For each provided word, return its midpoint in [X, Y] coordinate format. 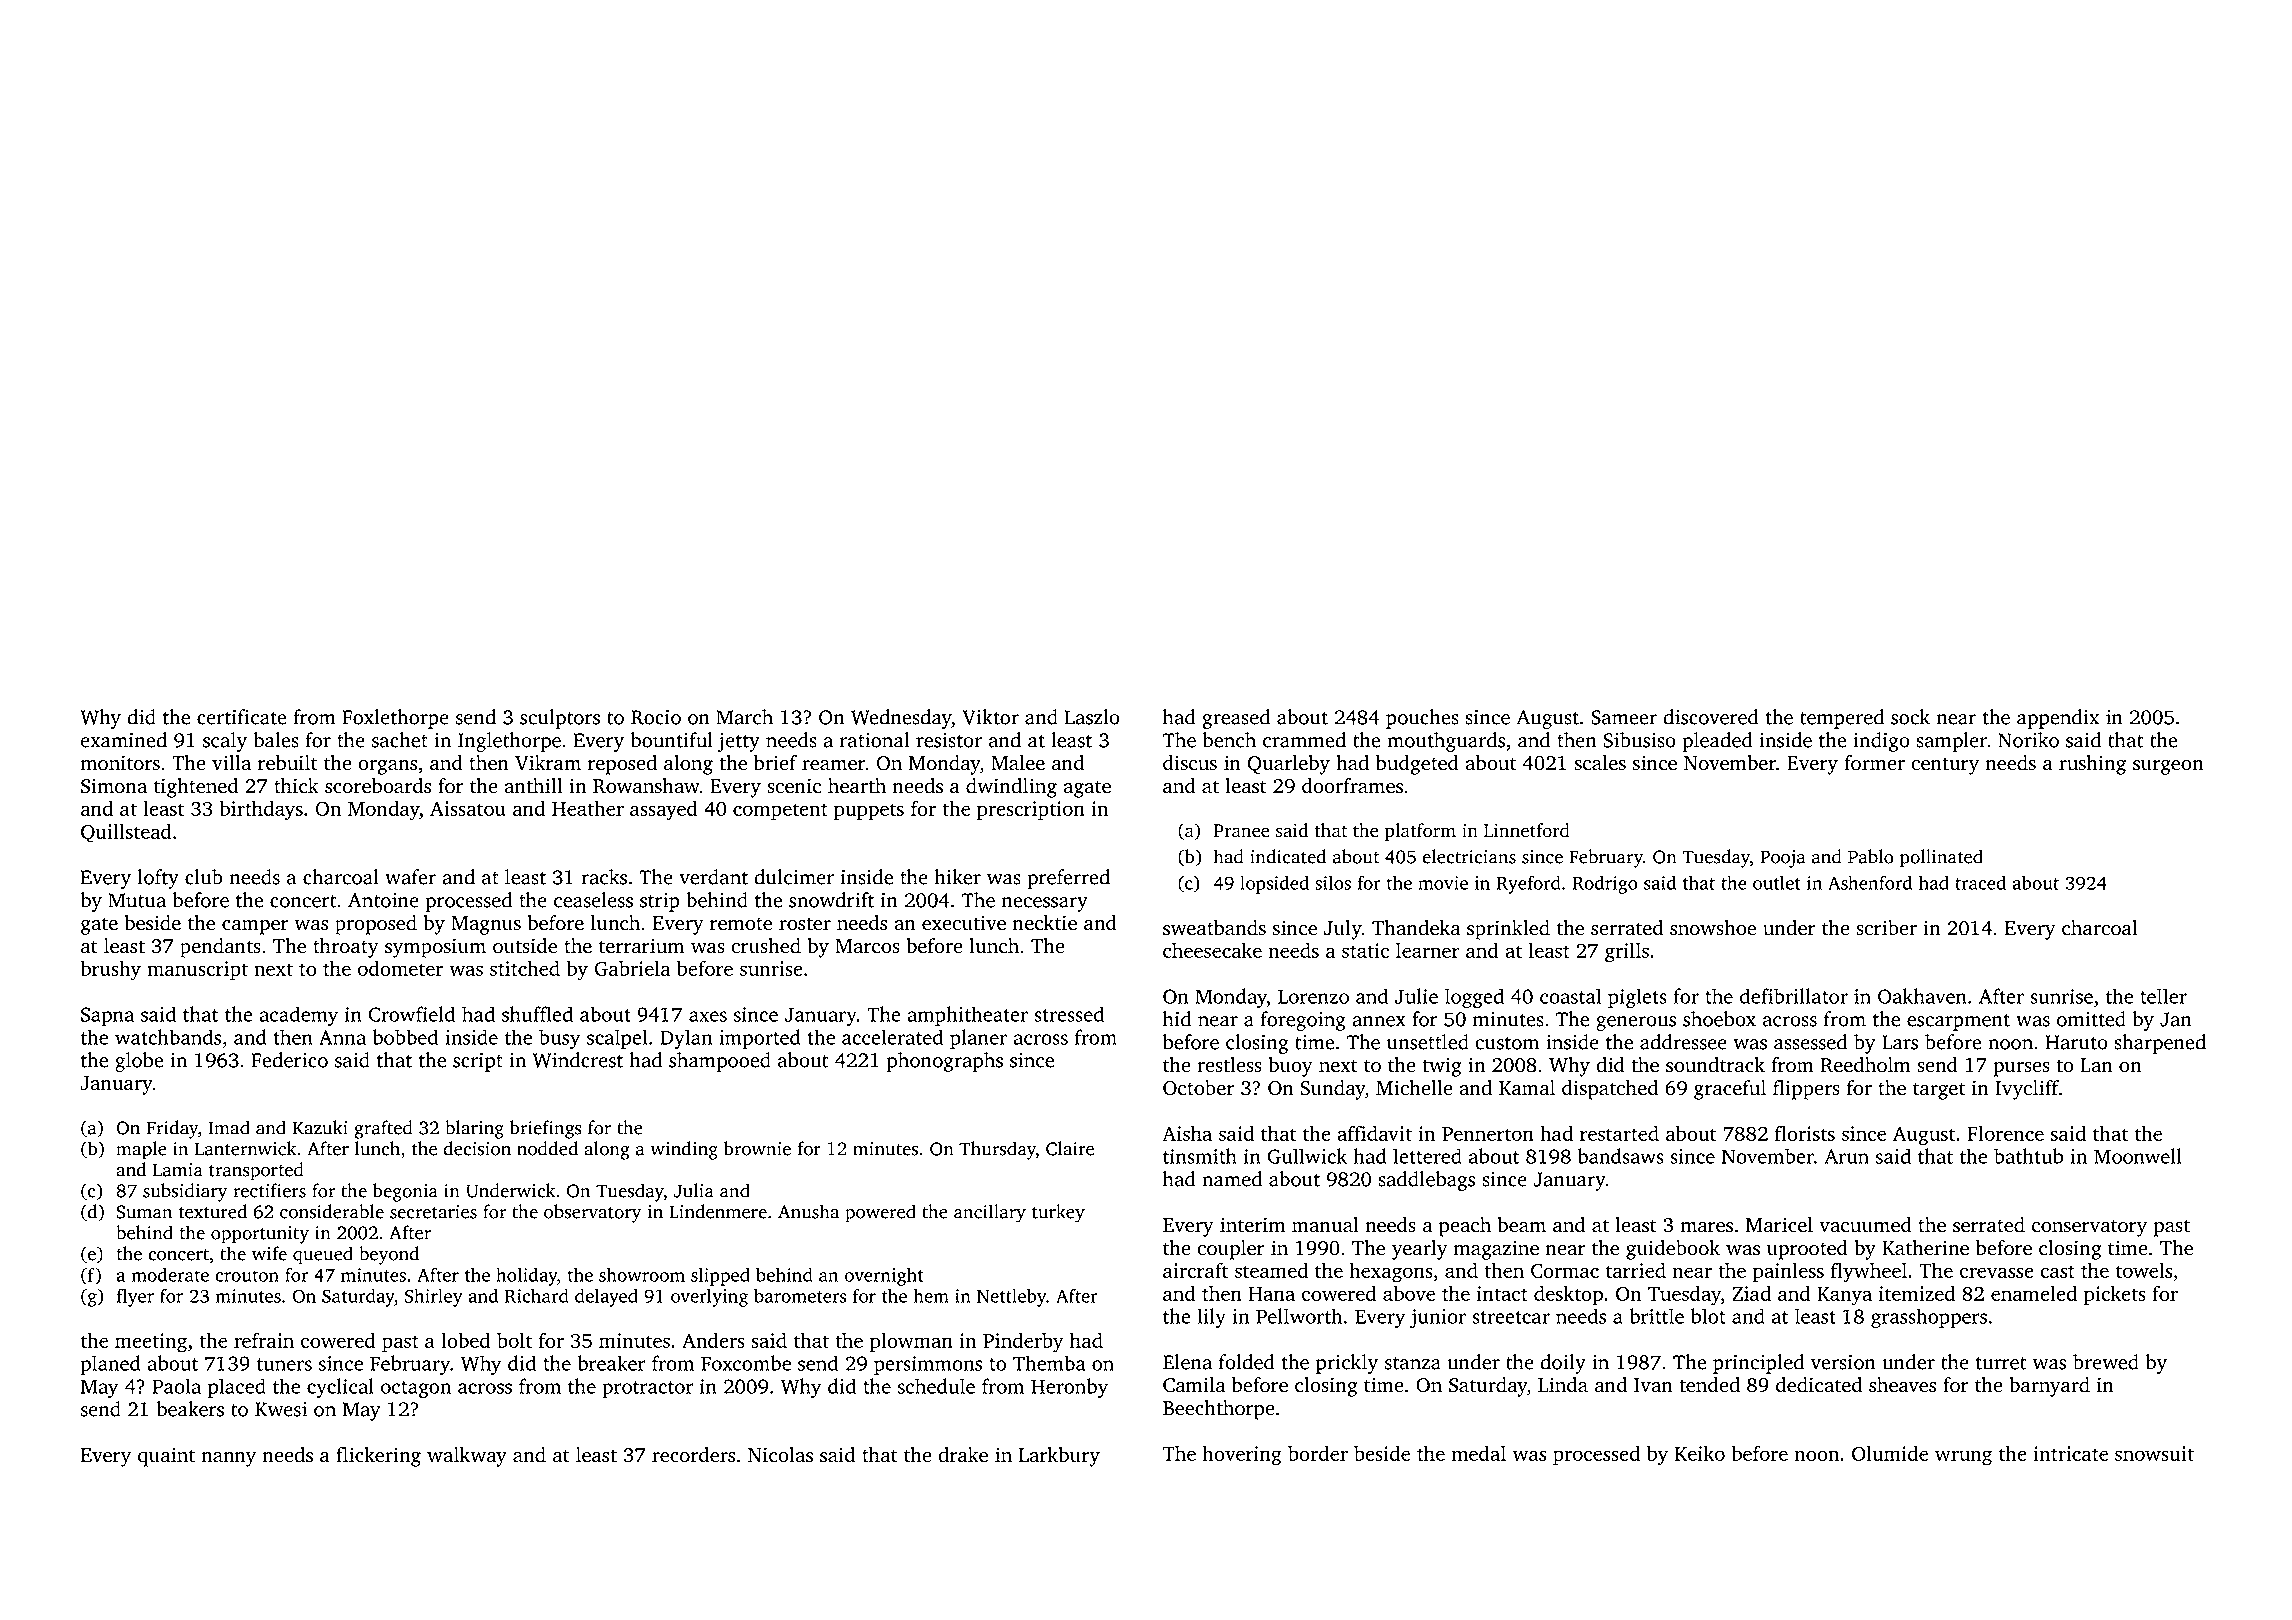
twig [1441, 1067]
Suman [144, 1212]
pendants [220, 948]
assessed [1810, 1042]
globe [139, 1062]
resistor [949, 740]
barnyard [2049, 1387]
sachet [400, 740]
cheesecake [1212, 950]
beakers [190, 1409]
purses [2021, 1069]
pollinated [1941, 858]
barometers [800, 1295]
